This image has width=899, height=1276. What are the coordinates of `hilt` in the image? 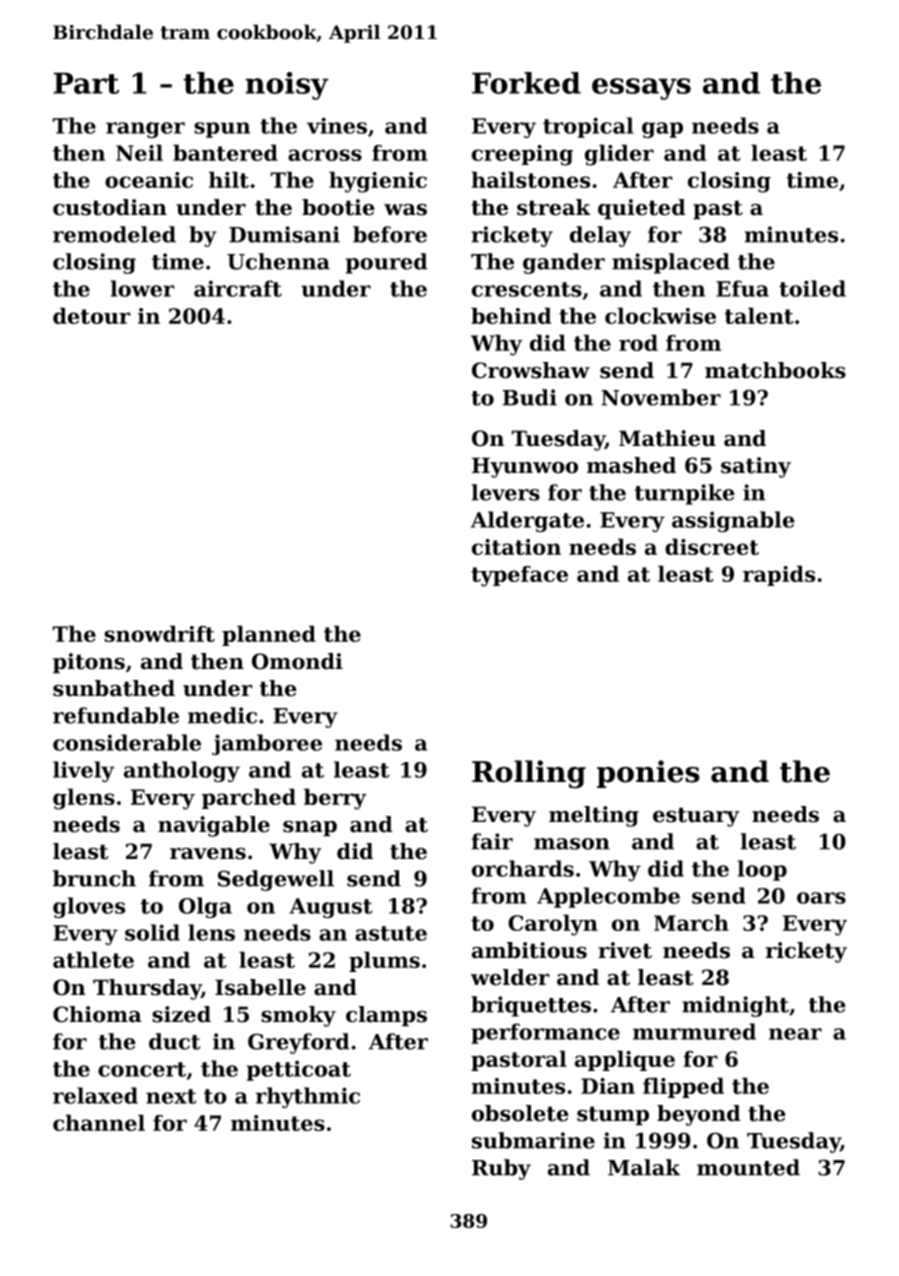 It's located at (229, 179).
